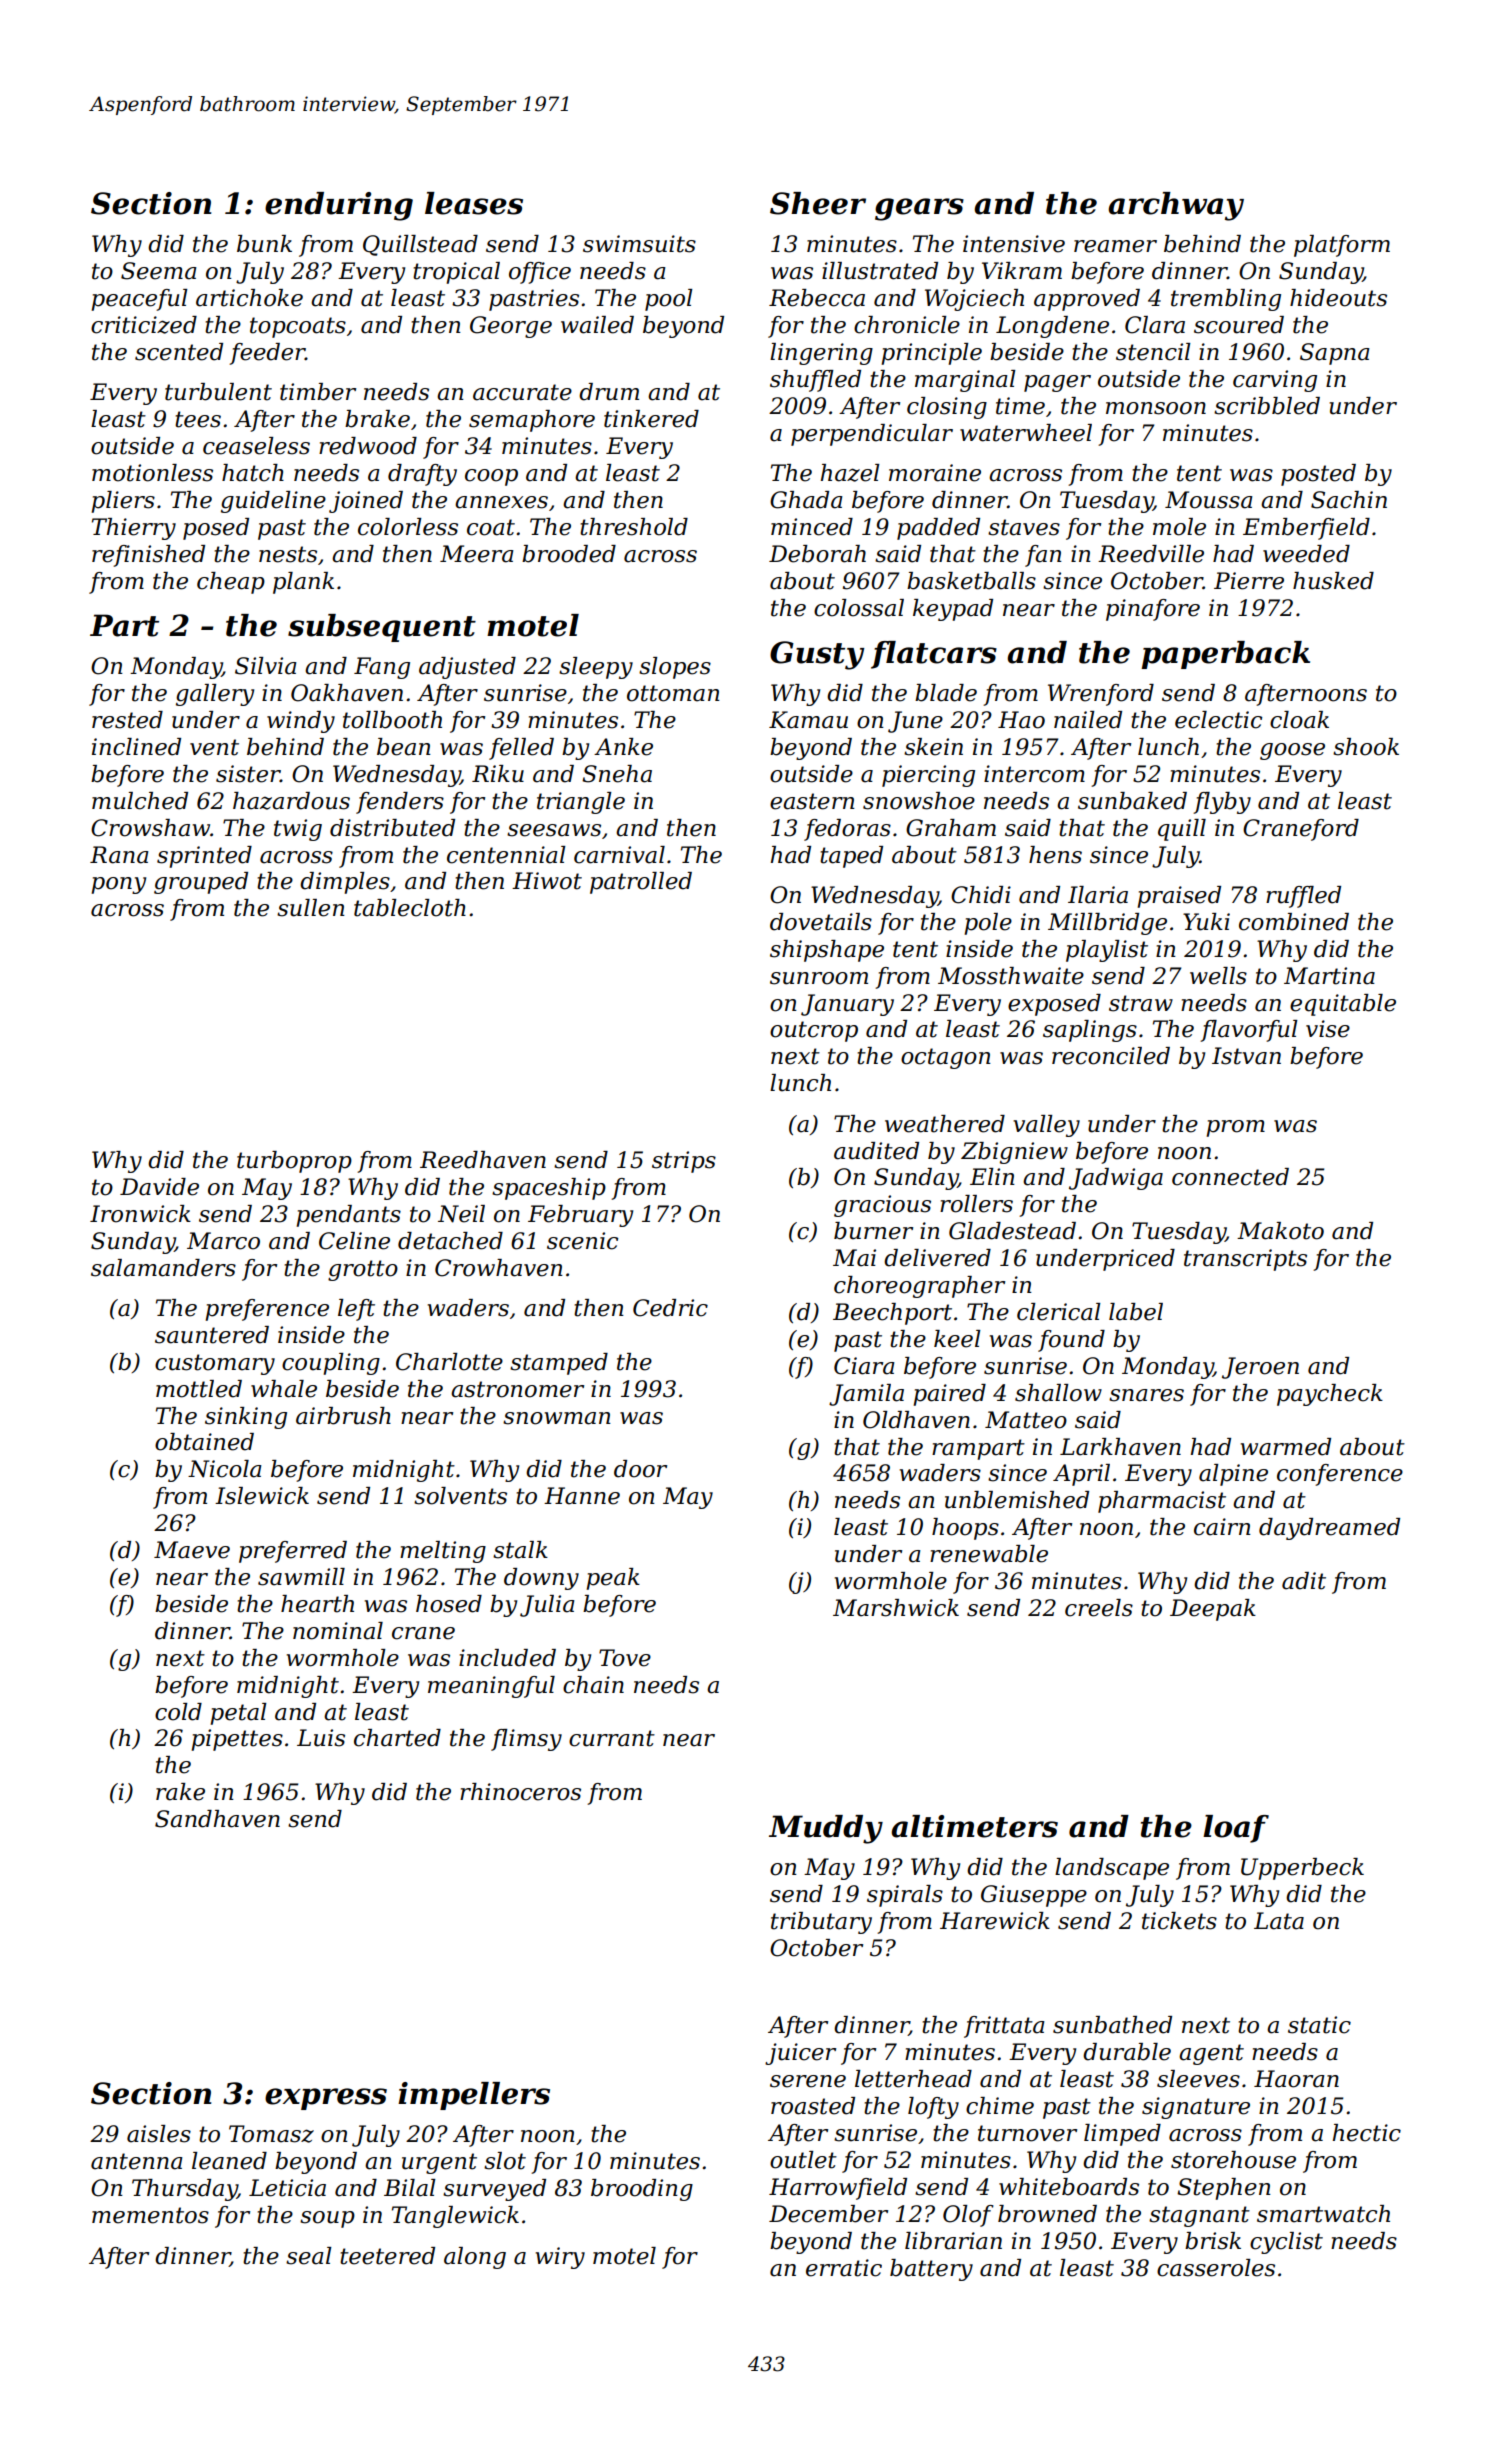 The image size is (1496, 2464). I want to click on Seema, so click(159, 271).
